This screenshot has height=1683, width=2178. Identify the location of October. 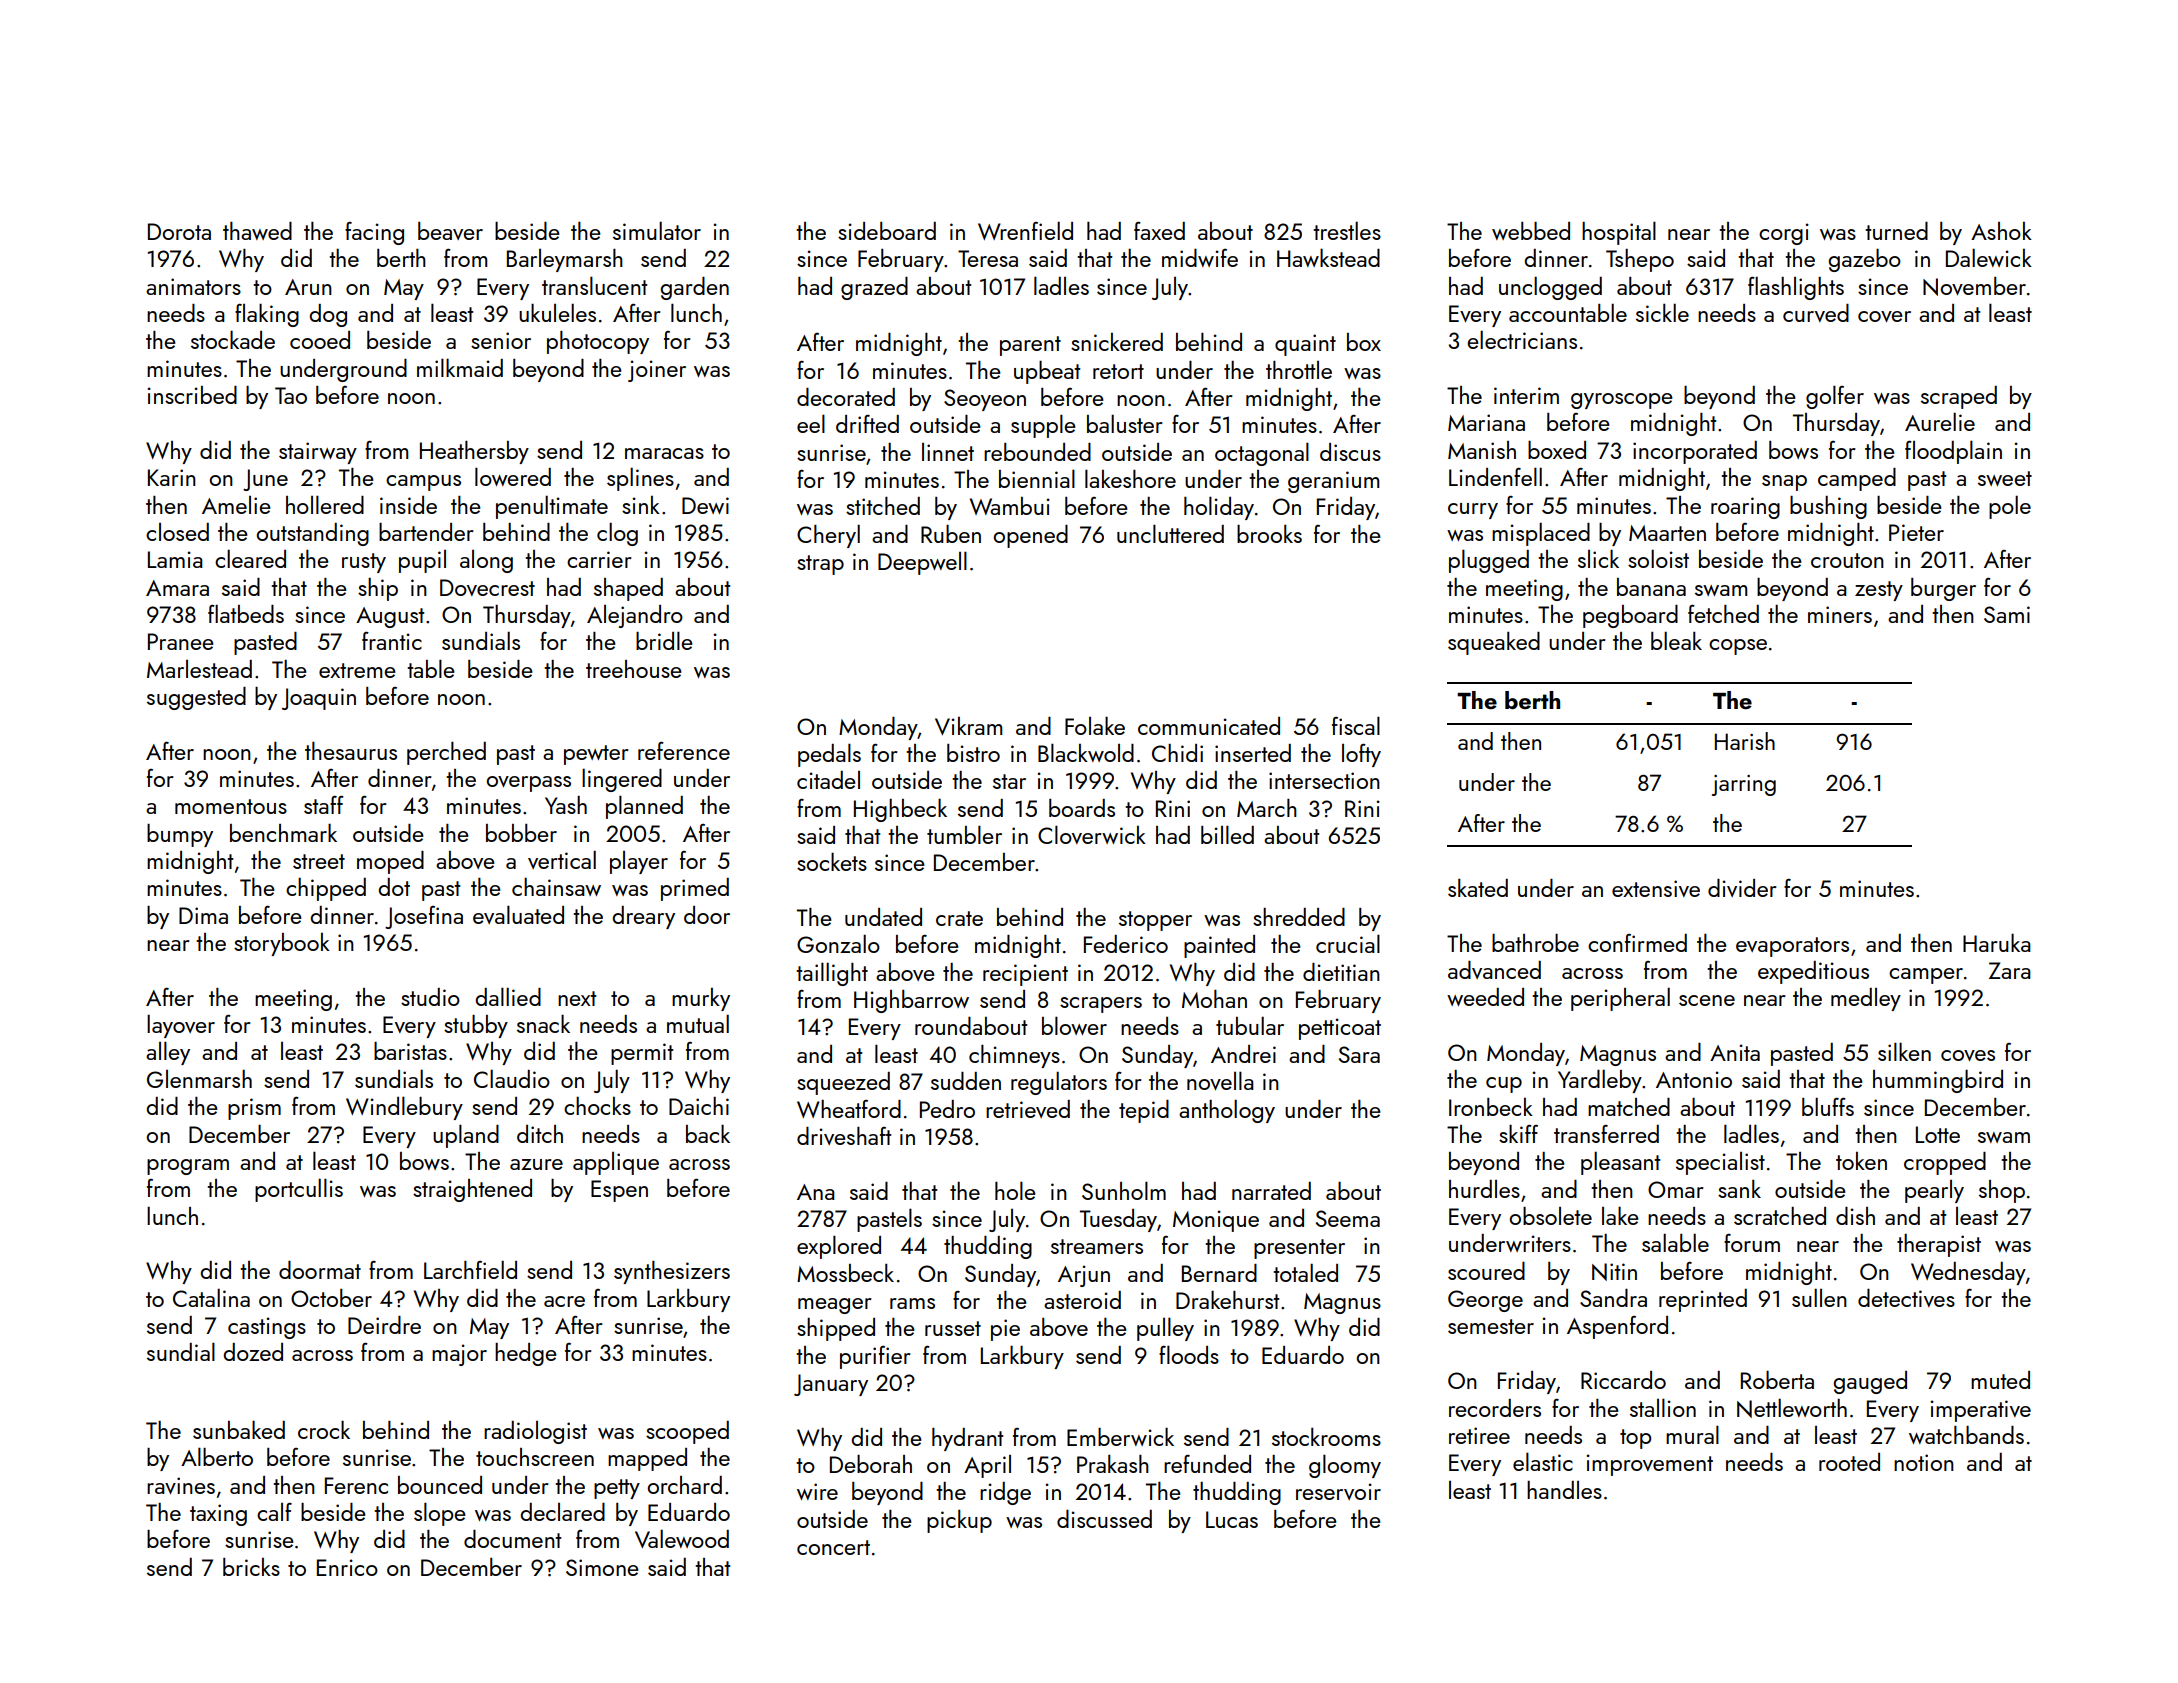
(331, 1298).
